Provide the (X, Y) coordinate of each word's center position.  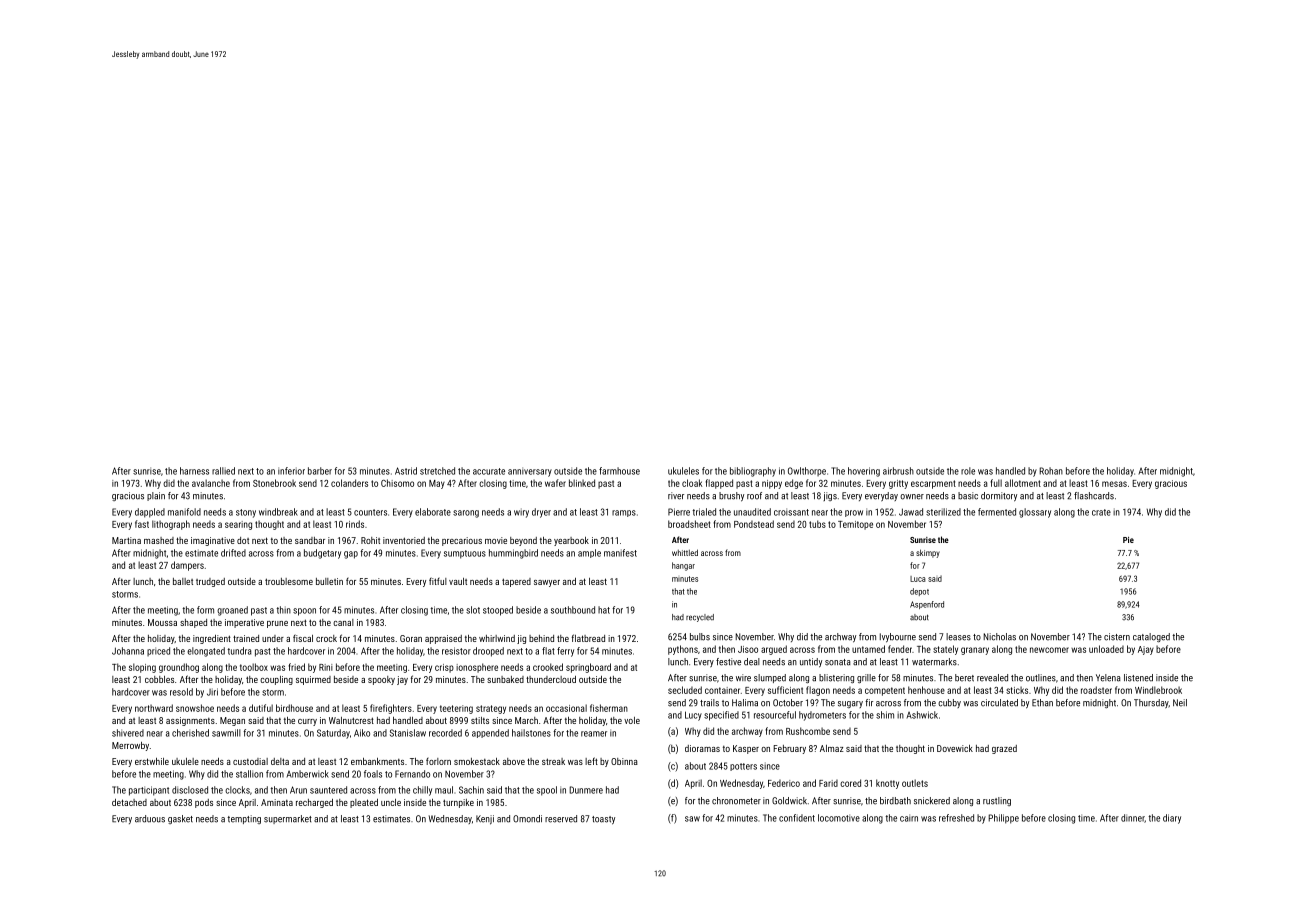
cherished (190, 733)
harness (194, 471)
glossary (1035, 513)
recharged (314, 803)
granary (975, 651)
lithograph (171, 525)
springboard (588, 668)
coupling (276, 680)
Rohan (1051, 471)
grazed (1004, 749)
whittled (685, 552)
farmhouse (619, 471)
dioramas (702, 748)
